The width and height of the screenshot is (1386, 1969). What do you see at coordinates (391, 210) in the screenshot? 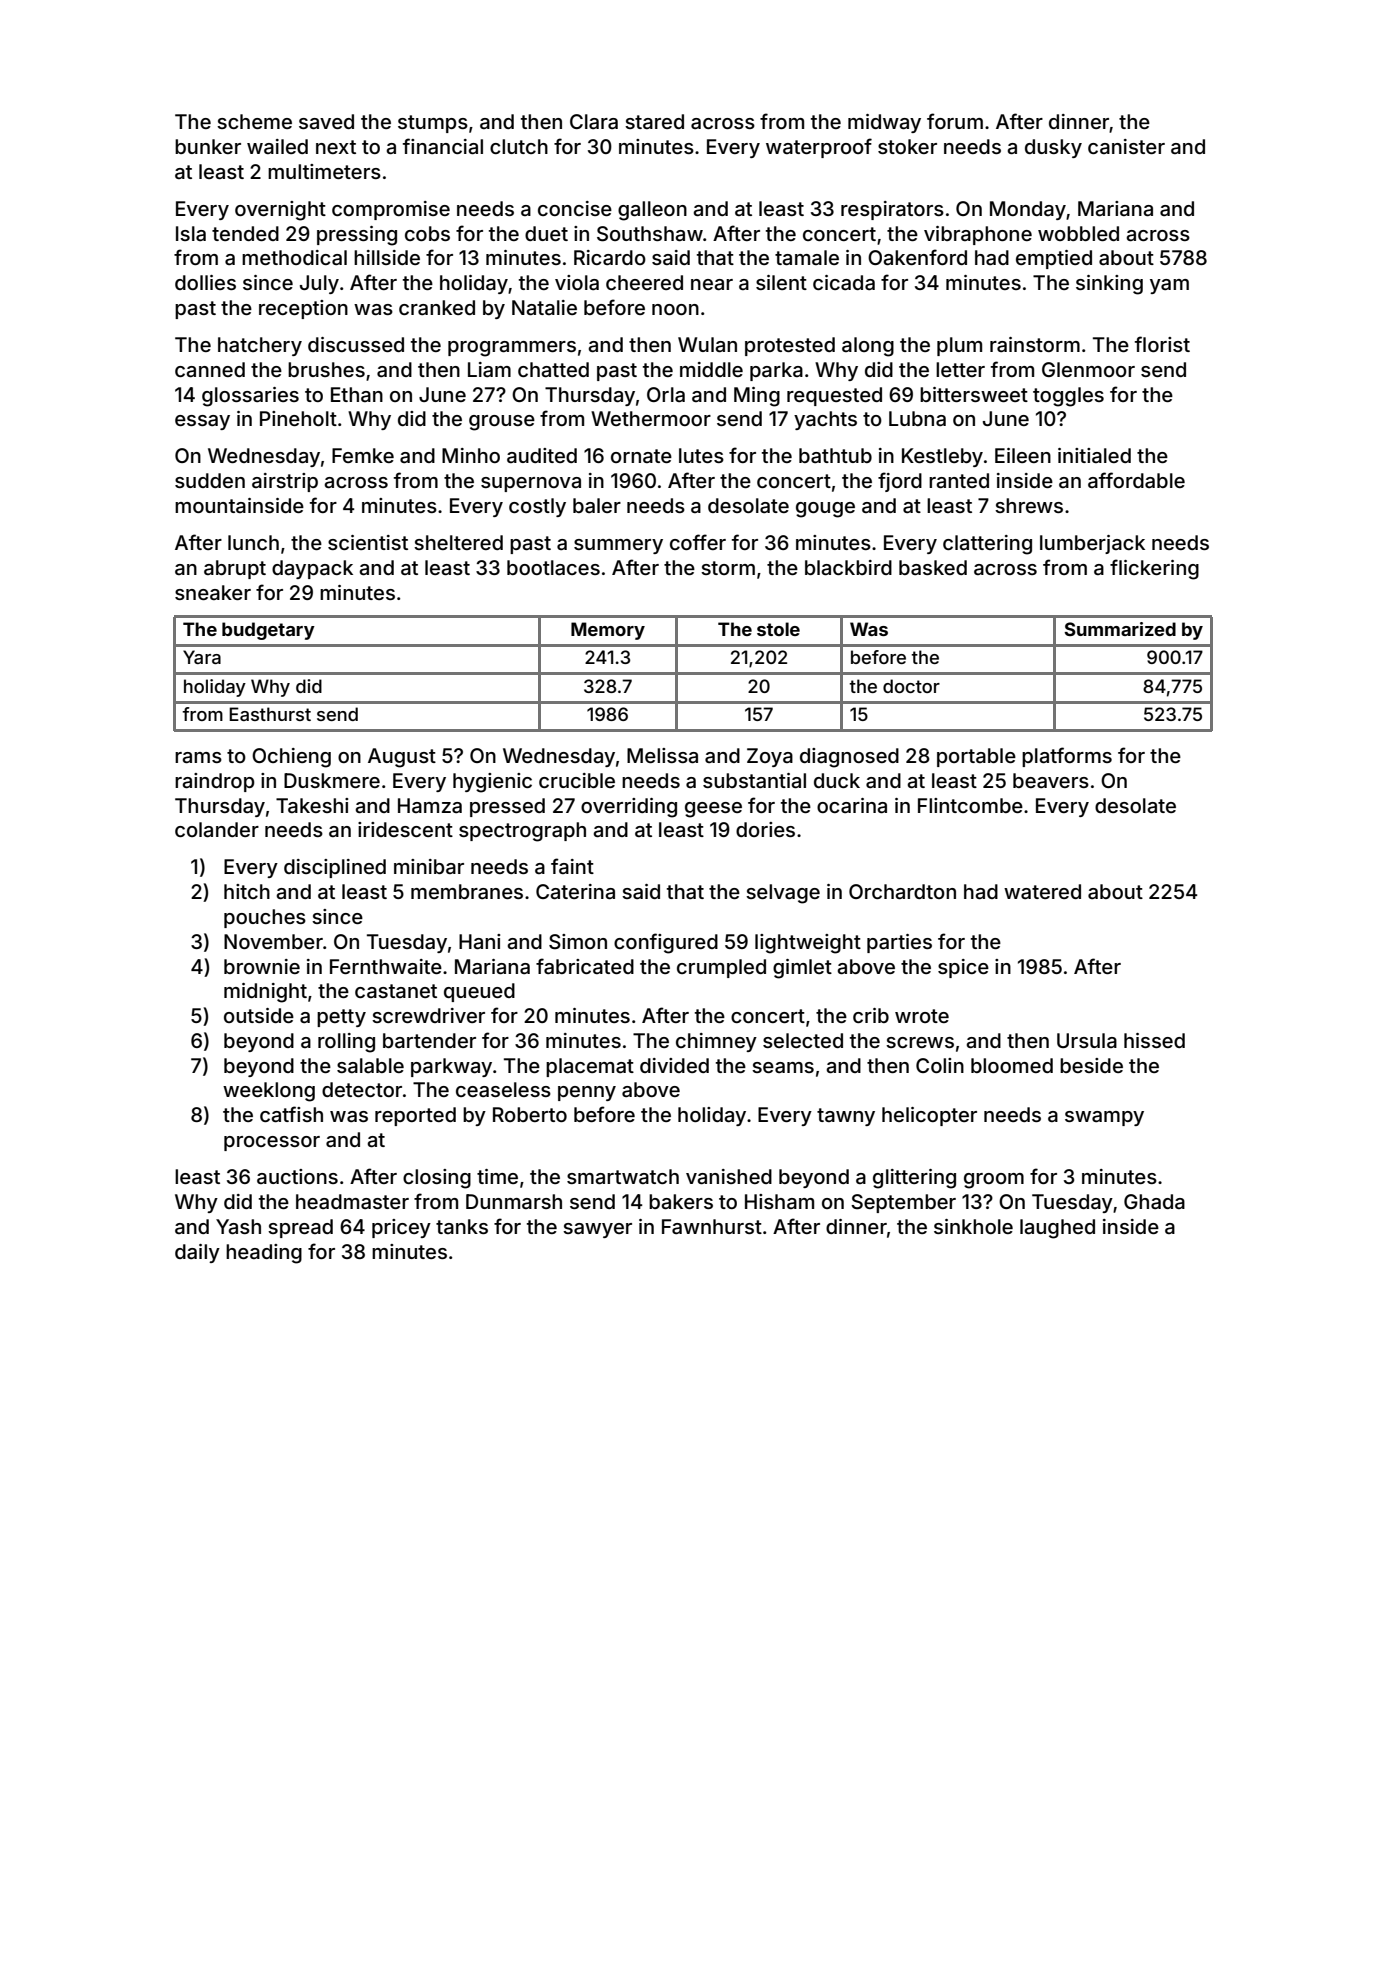
I see `compromise` at bounding box center [391, 210].
